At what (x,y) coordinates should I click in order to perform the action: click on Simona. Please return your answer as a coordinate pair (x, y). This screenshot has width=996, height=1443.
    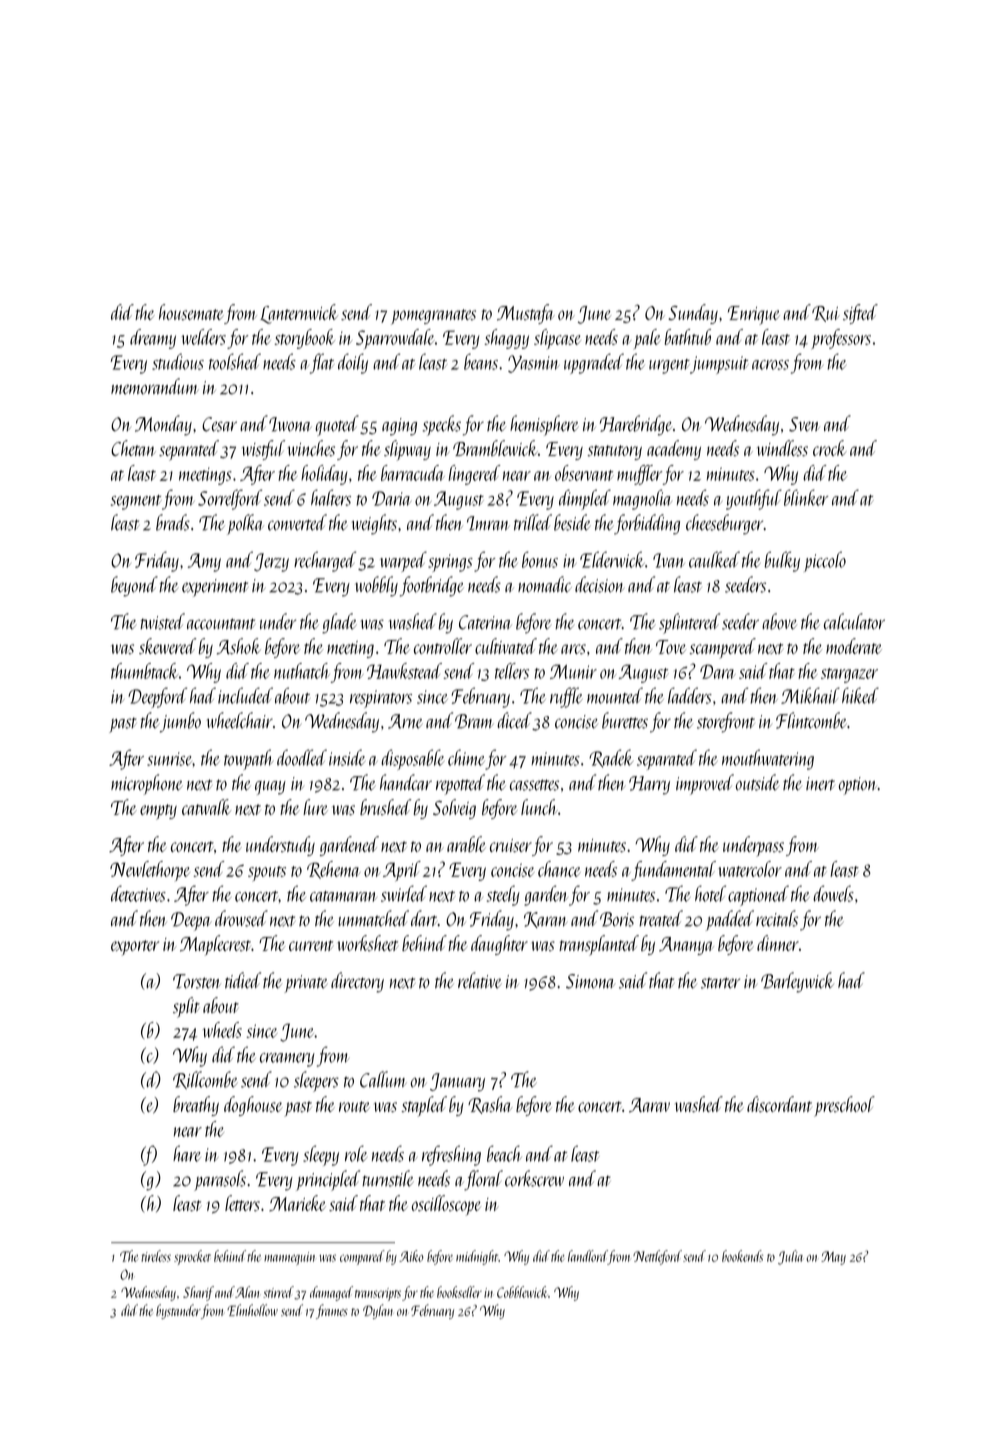
    Looking at the image, I should click on (590, 981).
